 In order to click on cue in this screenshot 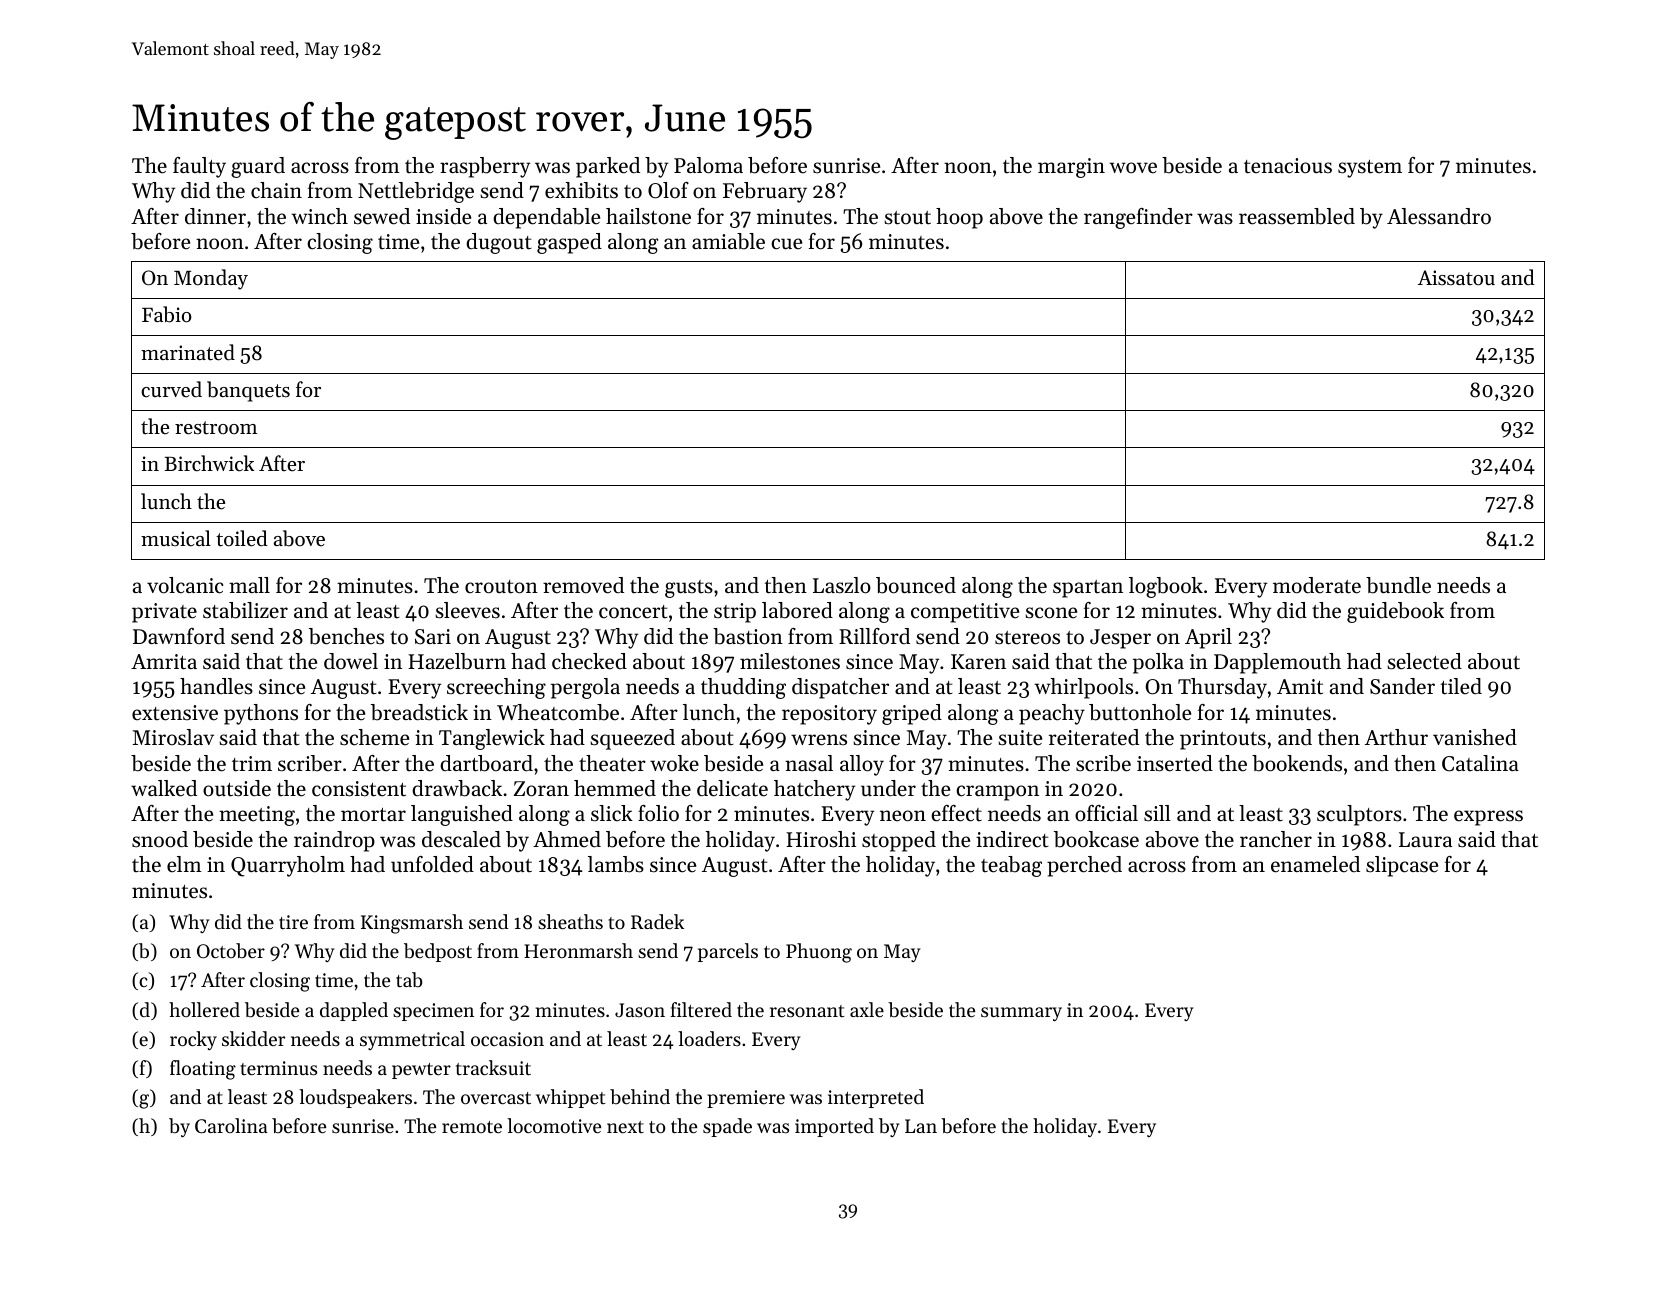, I will do `click(786, 244)`.
